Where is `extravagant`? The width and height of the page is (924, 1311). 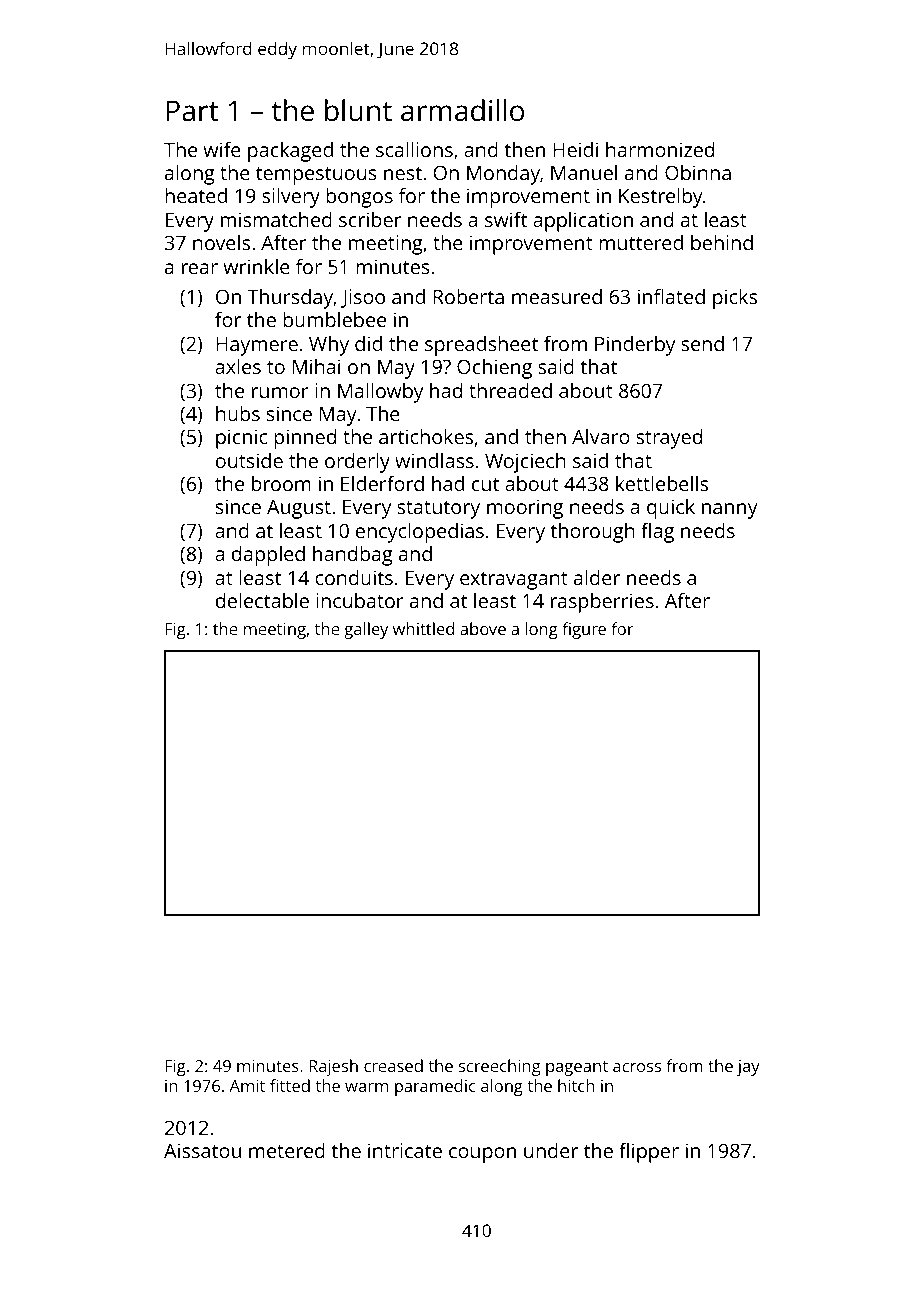
extravagant is located at coordinates (514, 581).
